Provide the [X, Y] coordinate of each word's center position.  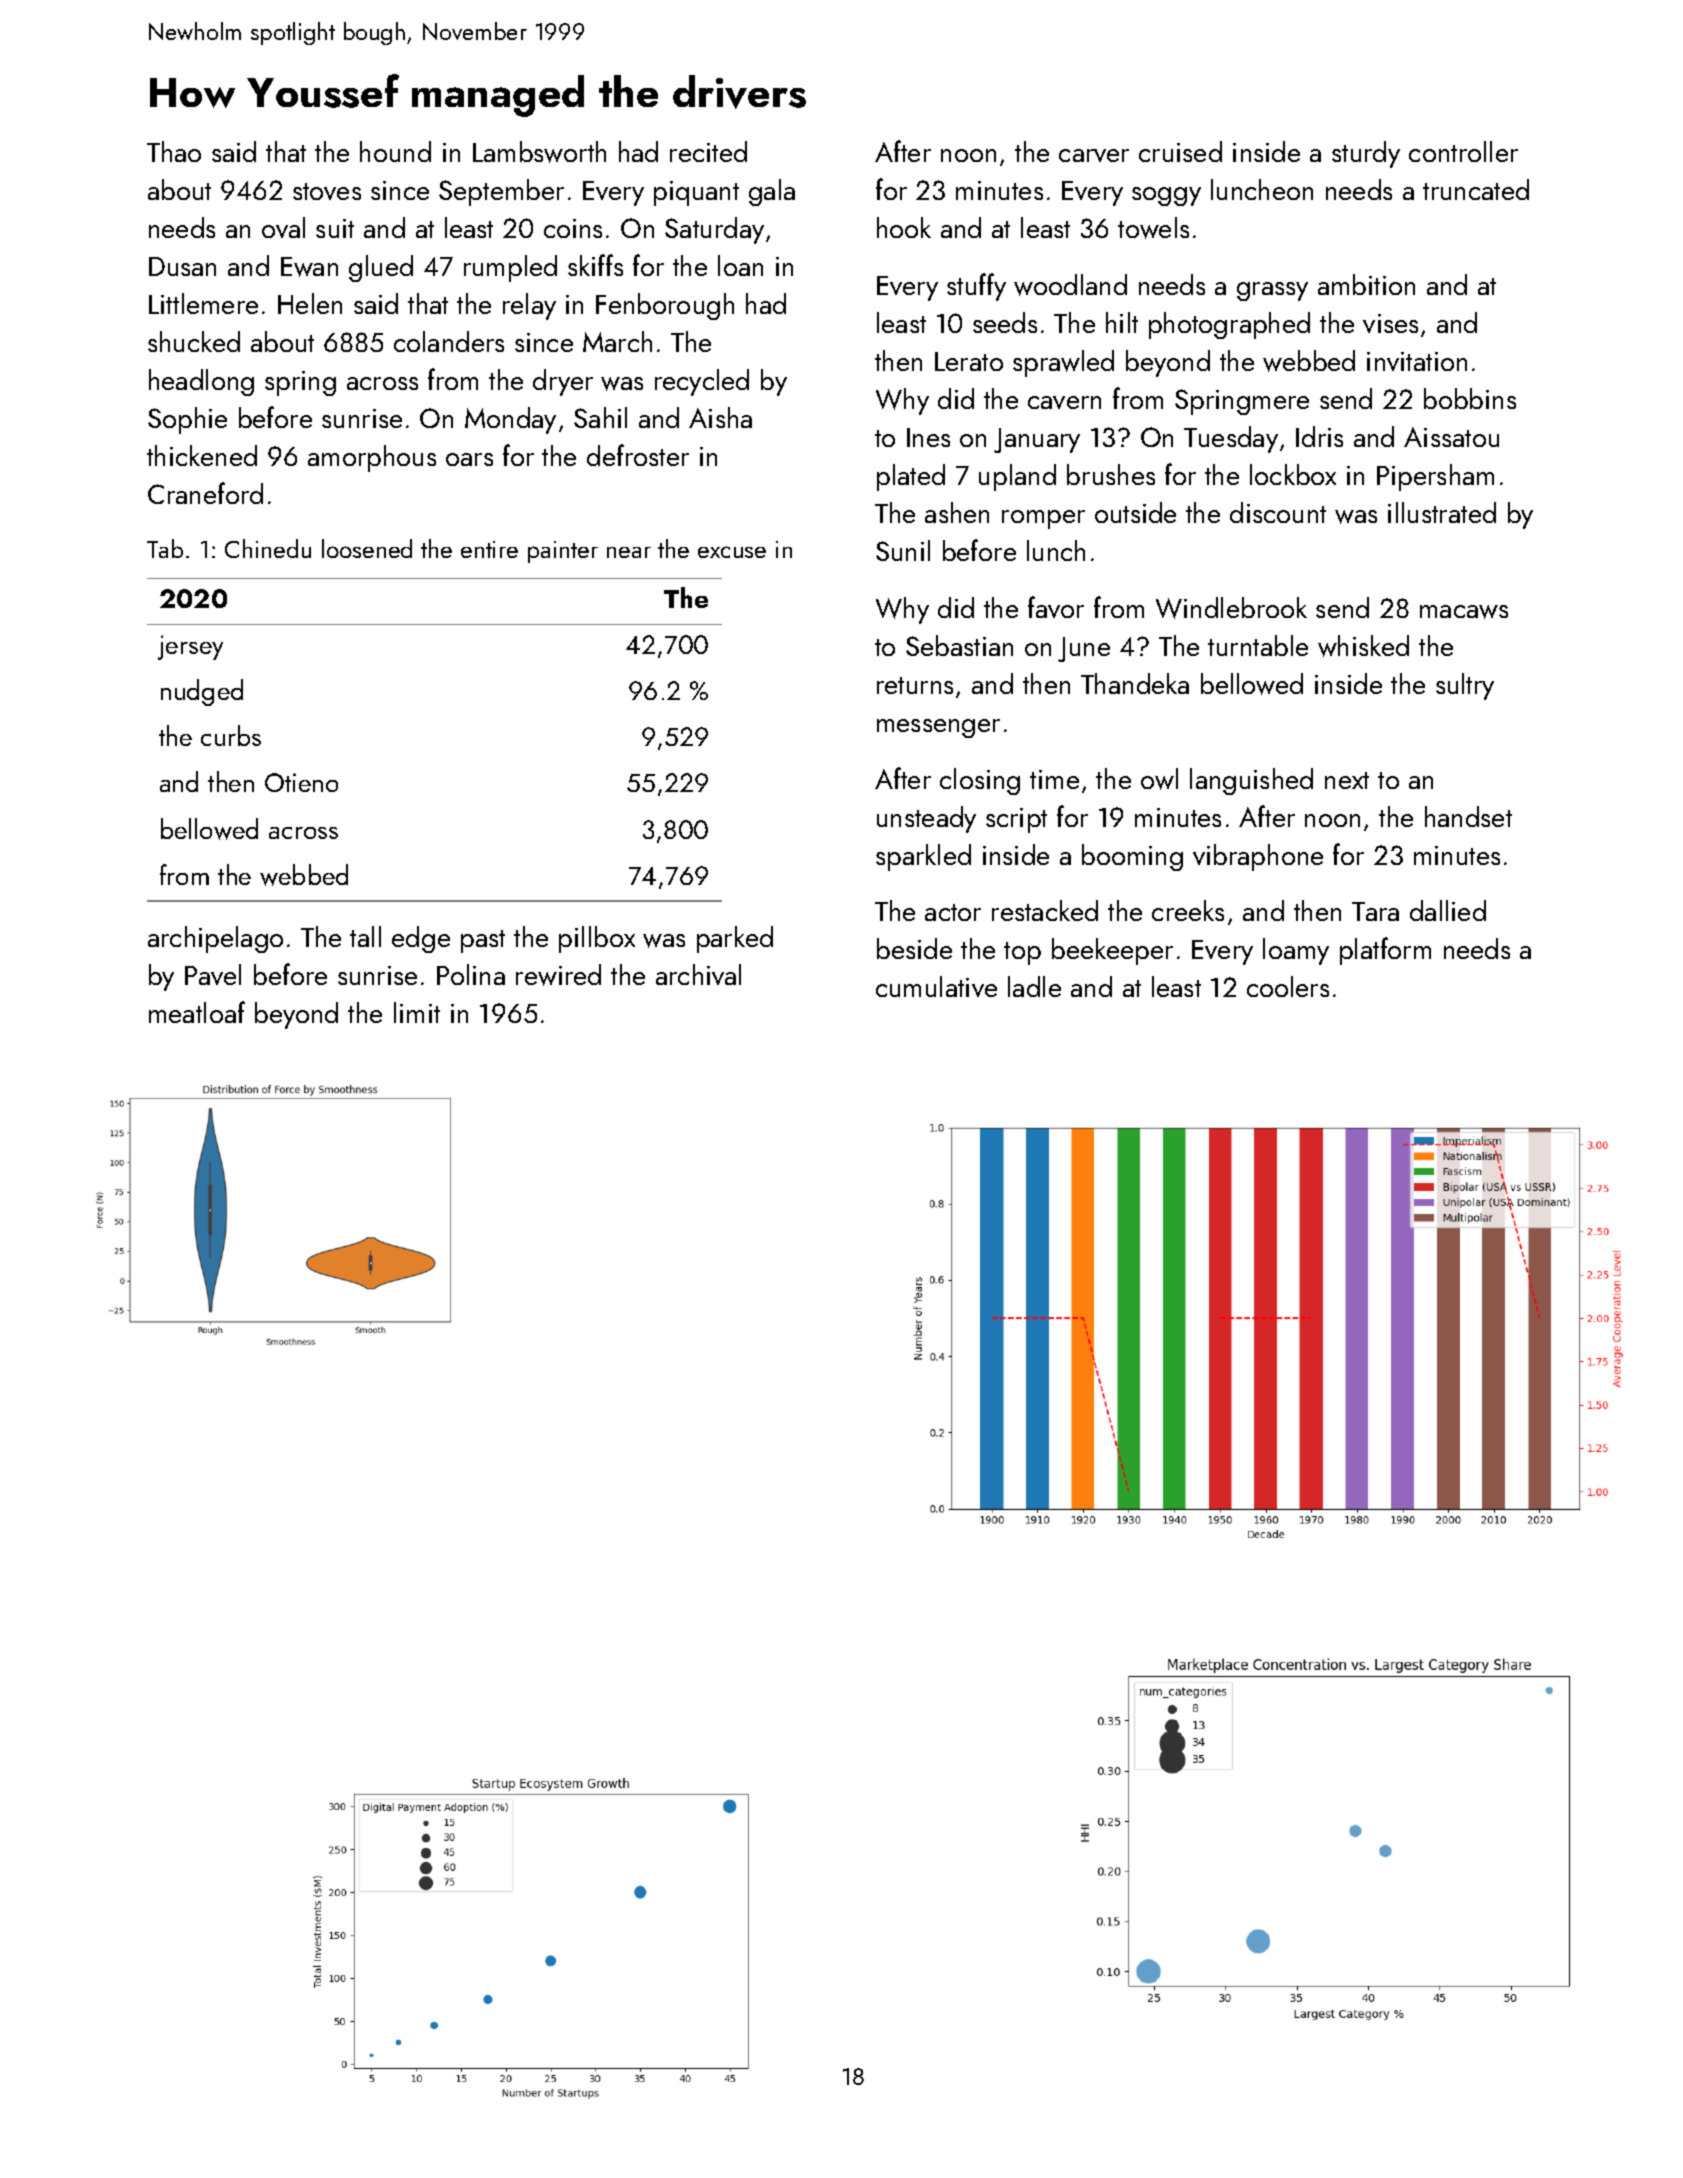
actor [953, 912]
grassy [1272, 291]
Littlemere [203, 303]
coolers [1288, 986]
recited [708, 151]
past [483, 941]
